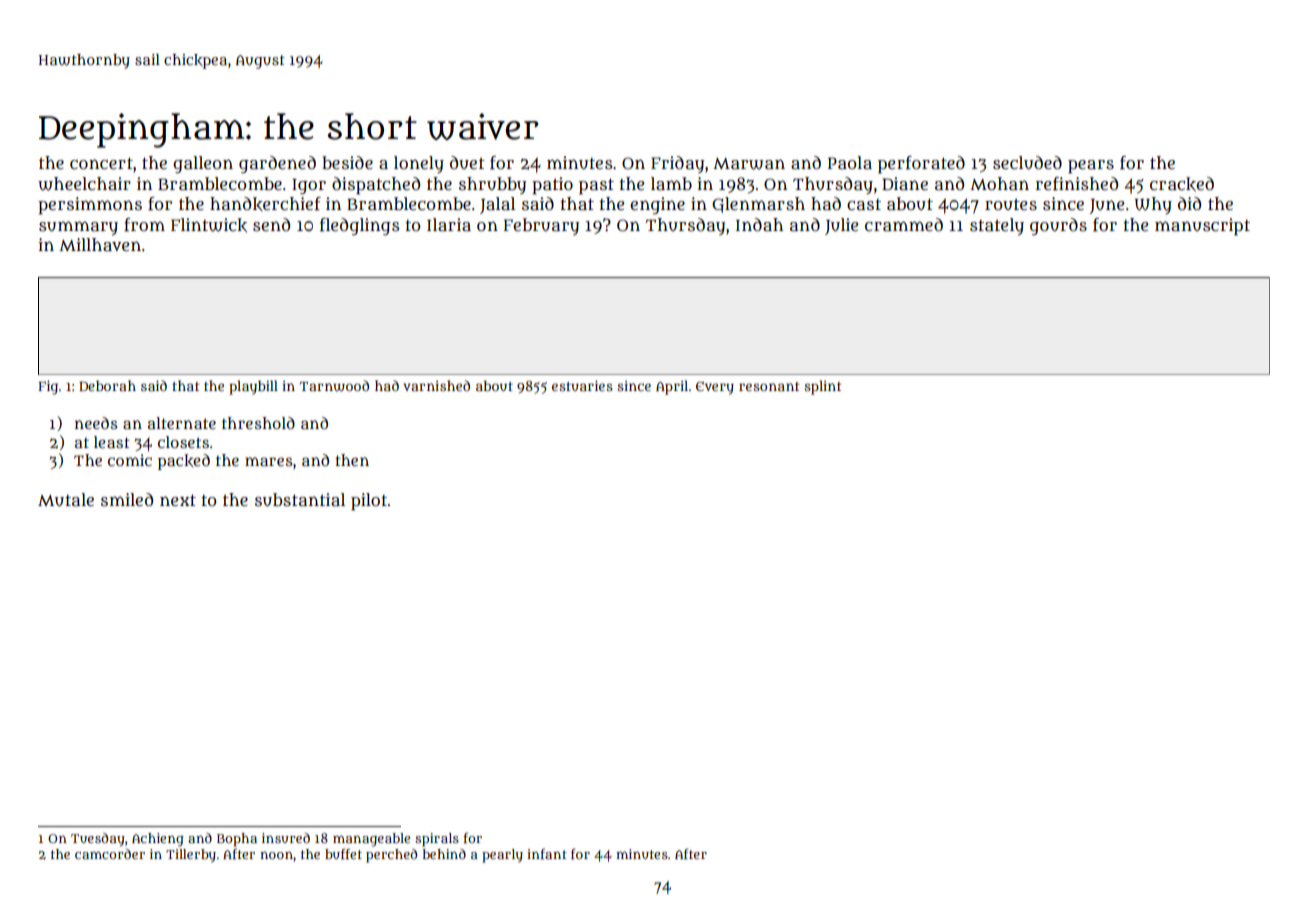 The image size is (1308, 924). I want to click on secluded, so click(1027, 163).
